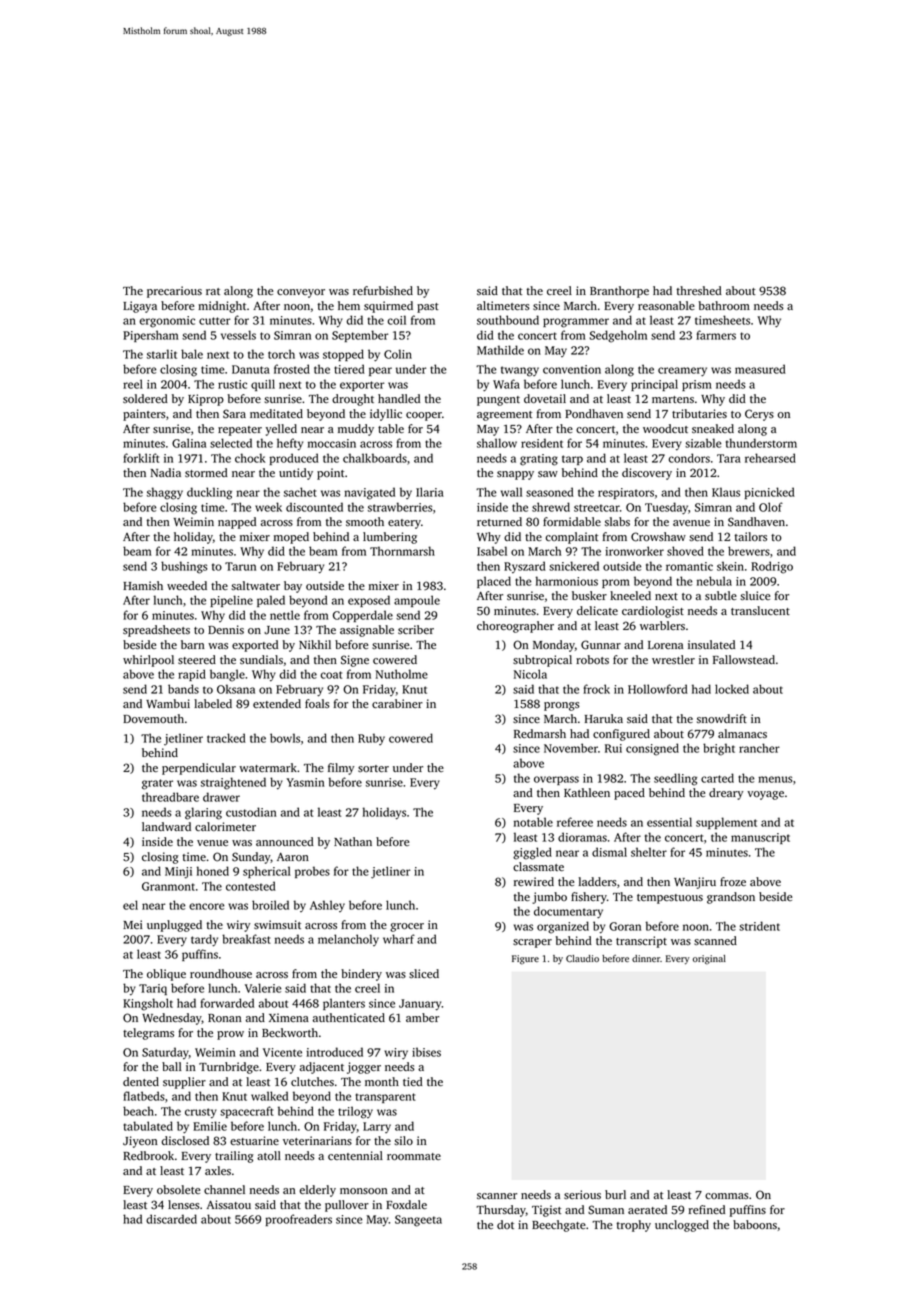  Describe the element at coordinates (682, 372) in the screenshot. I see `creamery` at that location.
